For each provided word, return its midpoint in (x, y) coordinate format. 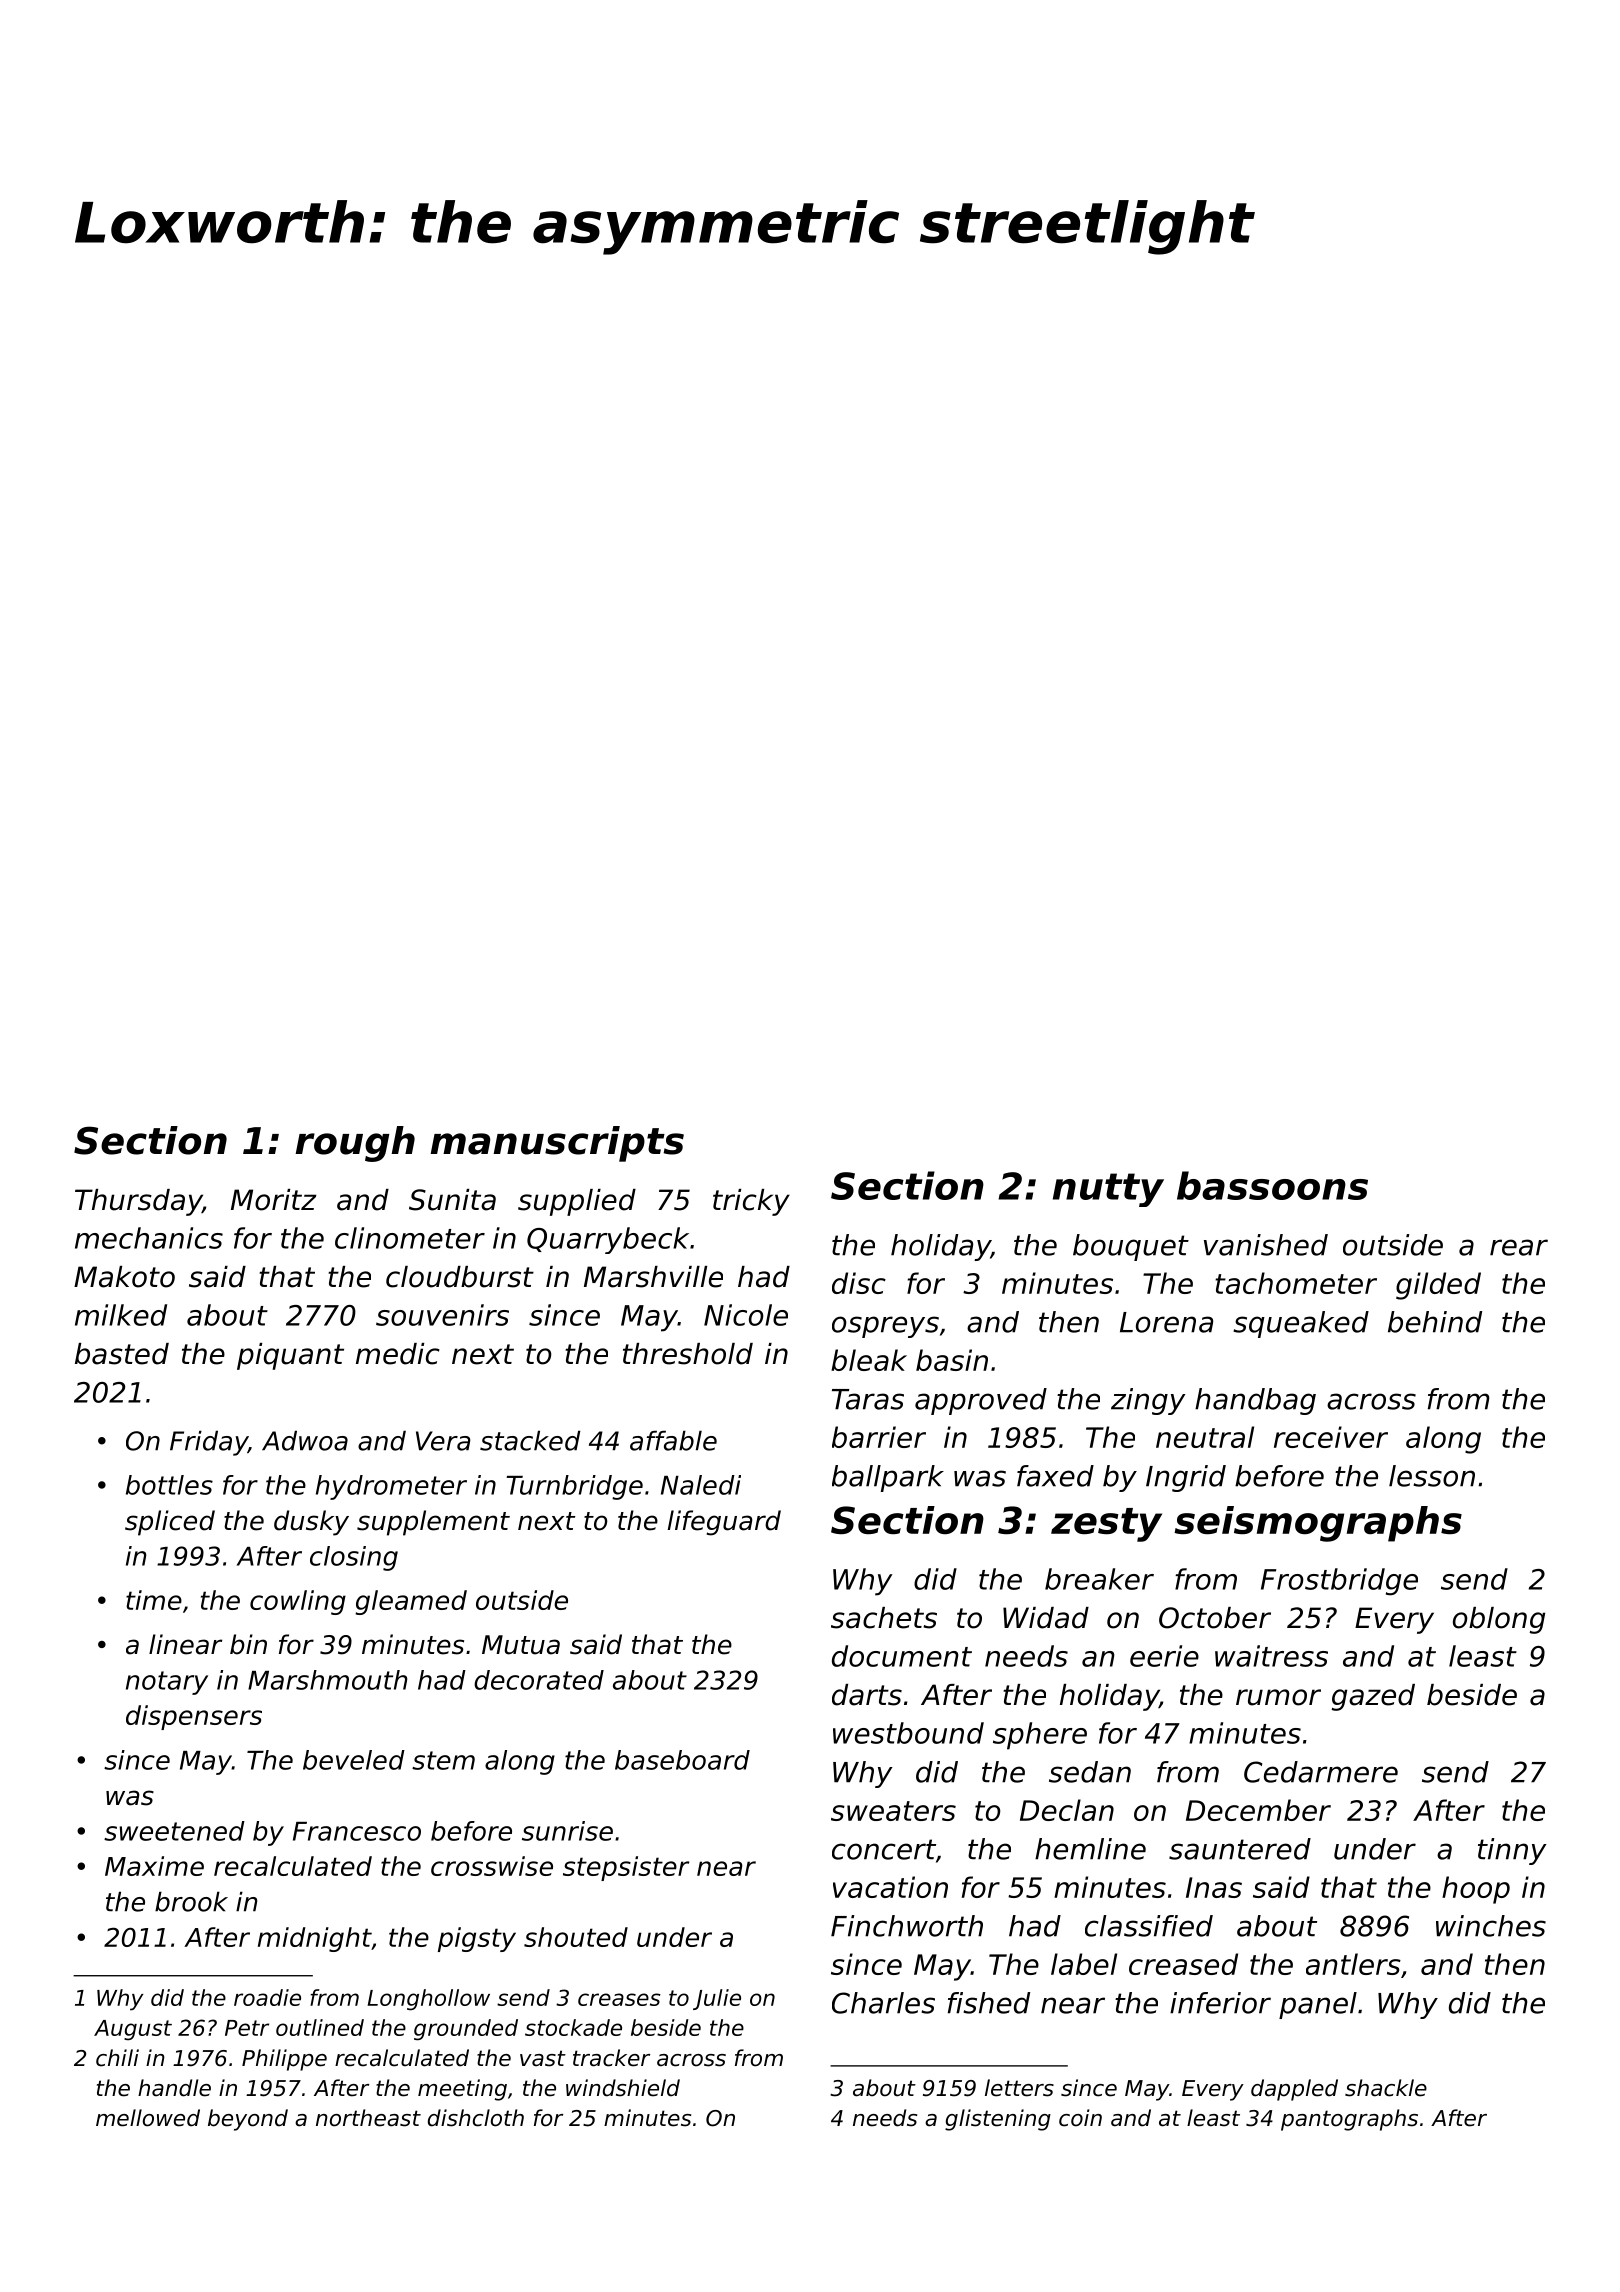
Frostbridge (1339, 1582)
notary (167, 1683)
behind (1435, 1322)
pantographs (1349, 2120)
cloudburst (460, 1277)
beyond (248, 2120)
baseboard (682, 1760)
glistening (998, 2120)
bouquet (1131, 1247)
